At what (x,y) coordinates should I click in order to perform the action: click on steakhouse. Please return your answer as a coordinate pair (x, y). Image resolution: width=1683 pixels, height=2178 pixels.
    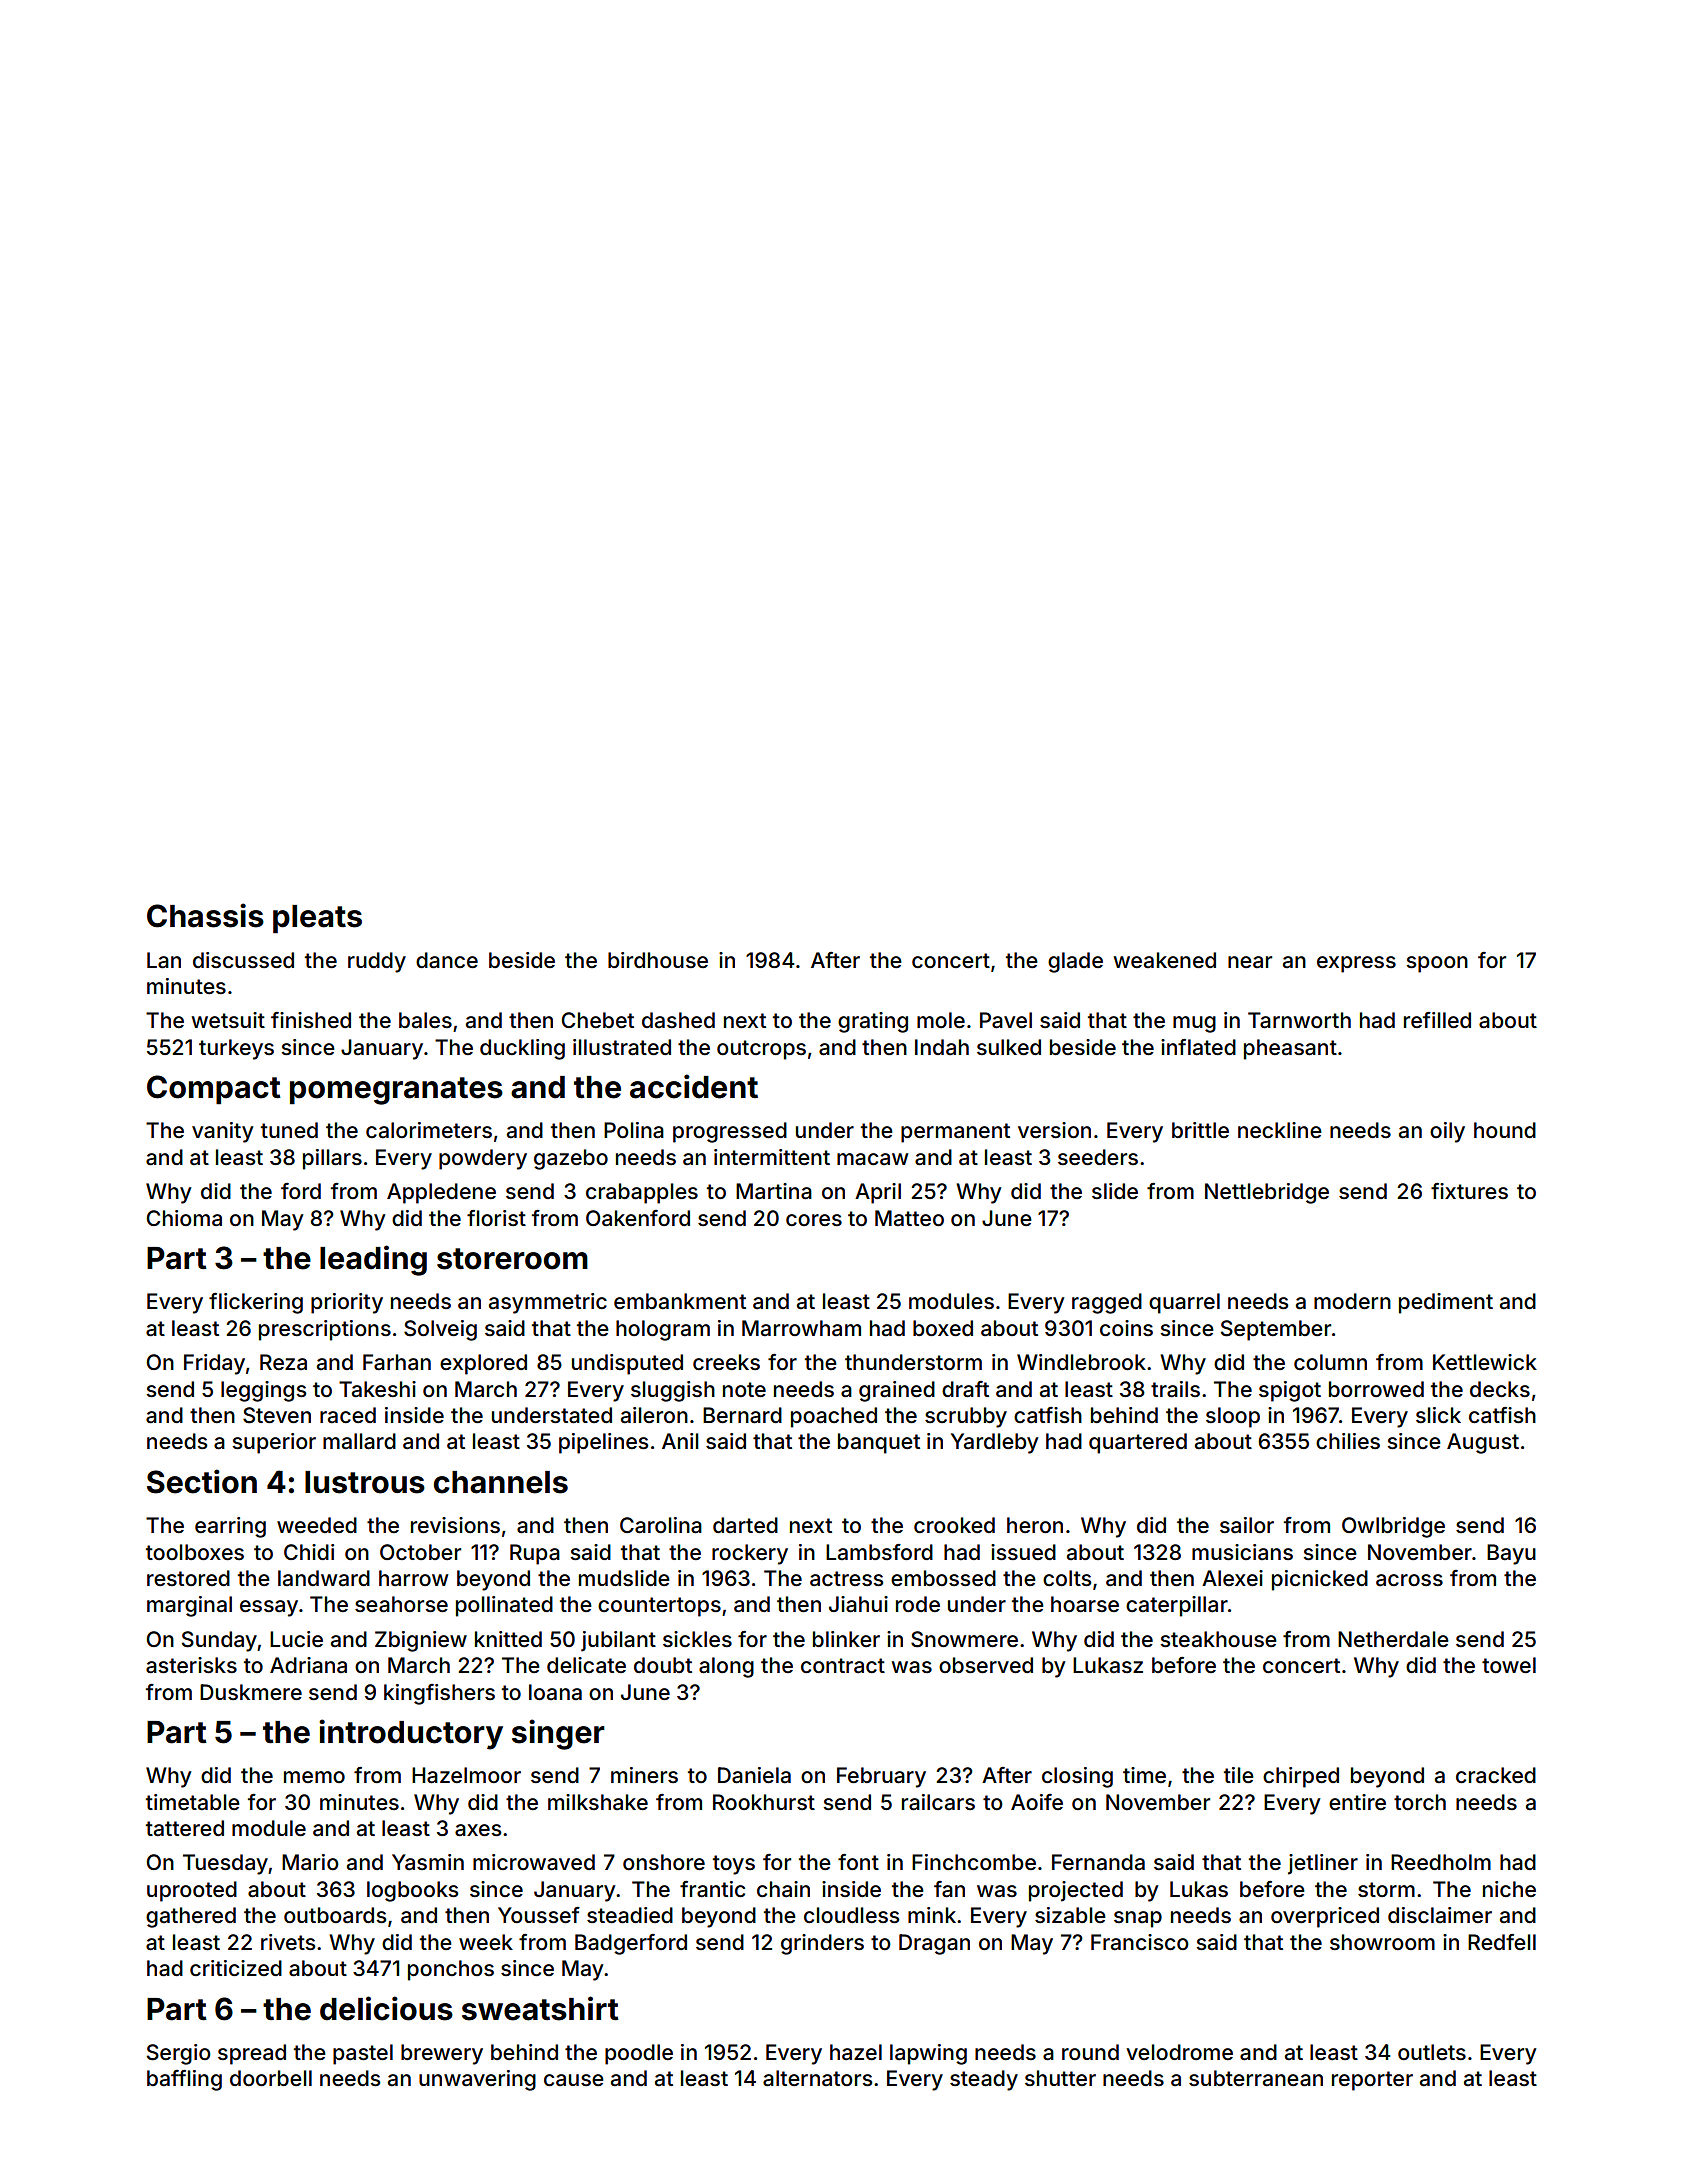
    Looking at the image, I should click on (1218, 1639).
